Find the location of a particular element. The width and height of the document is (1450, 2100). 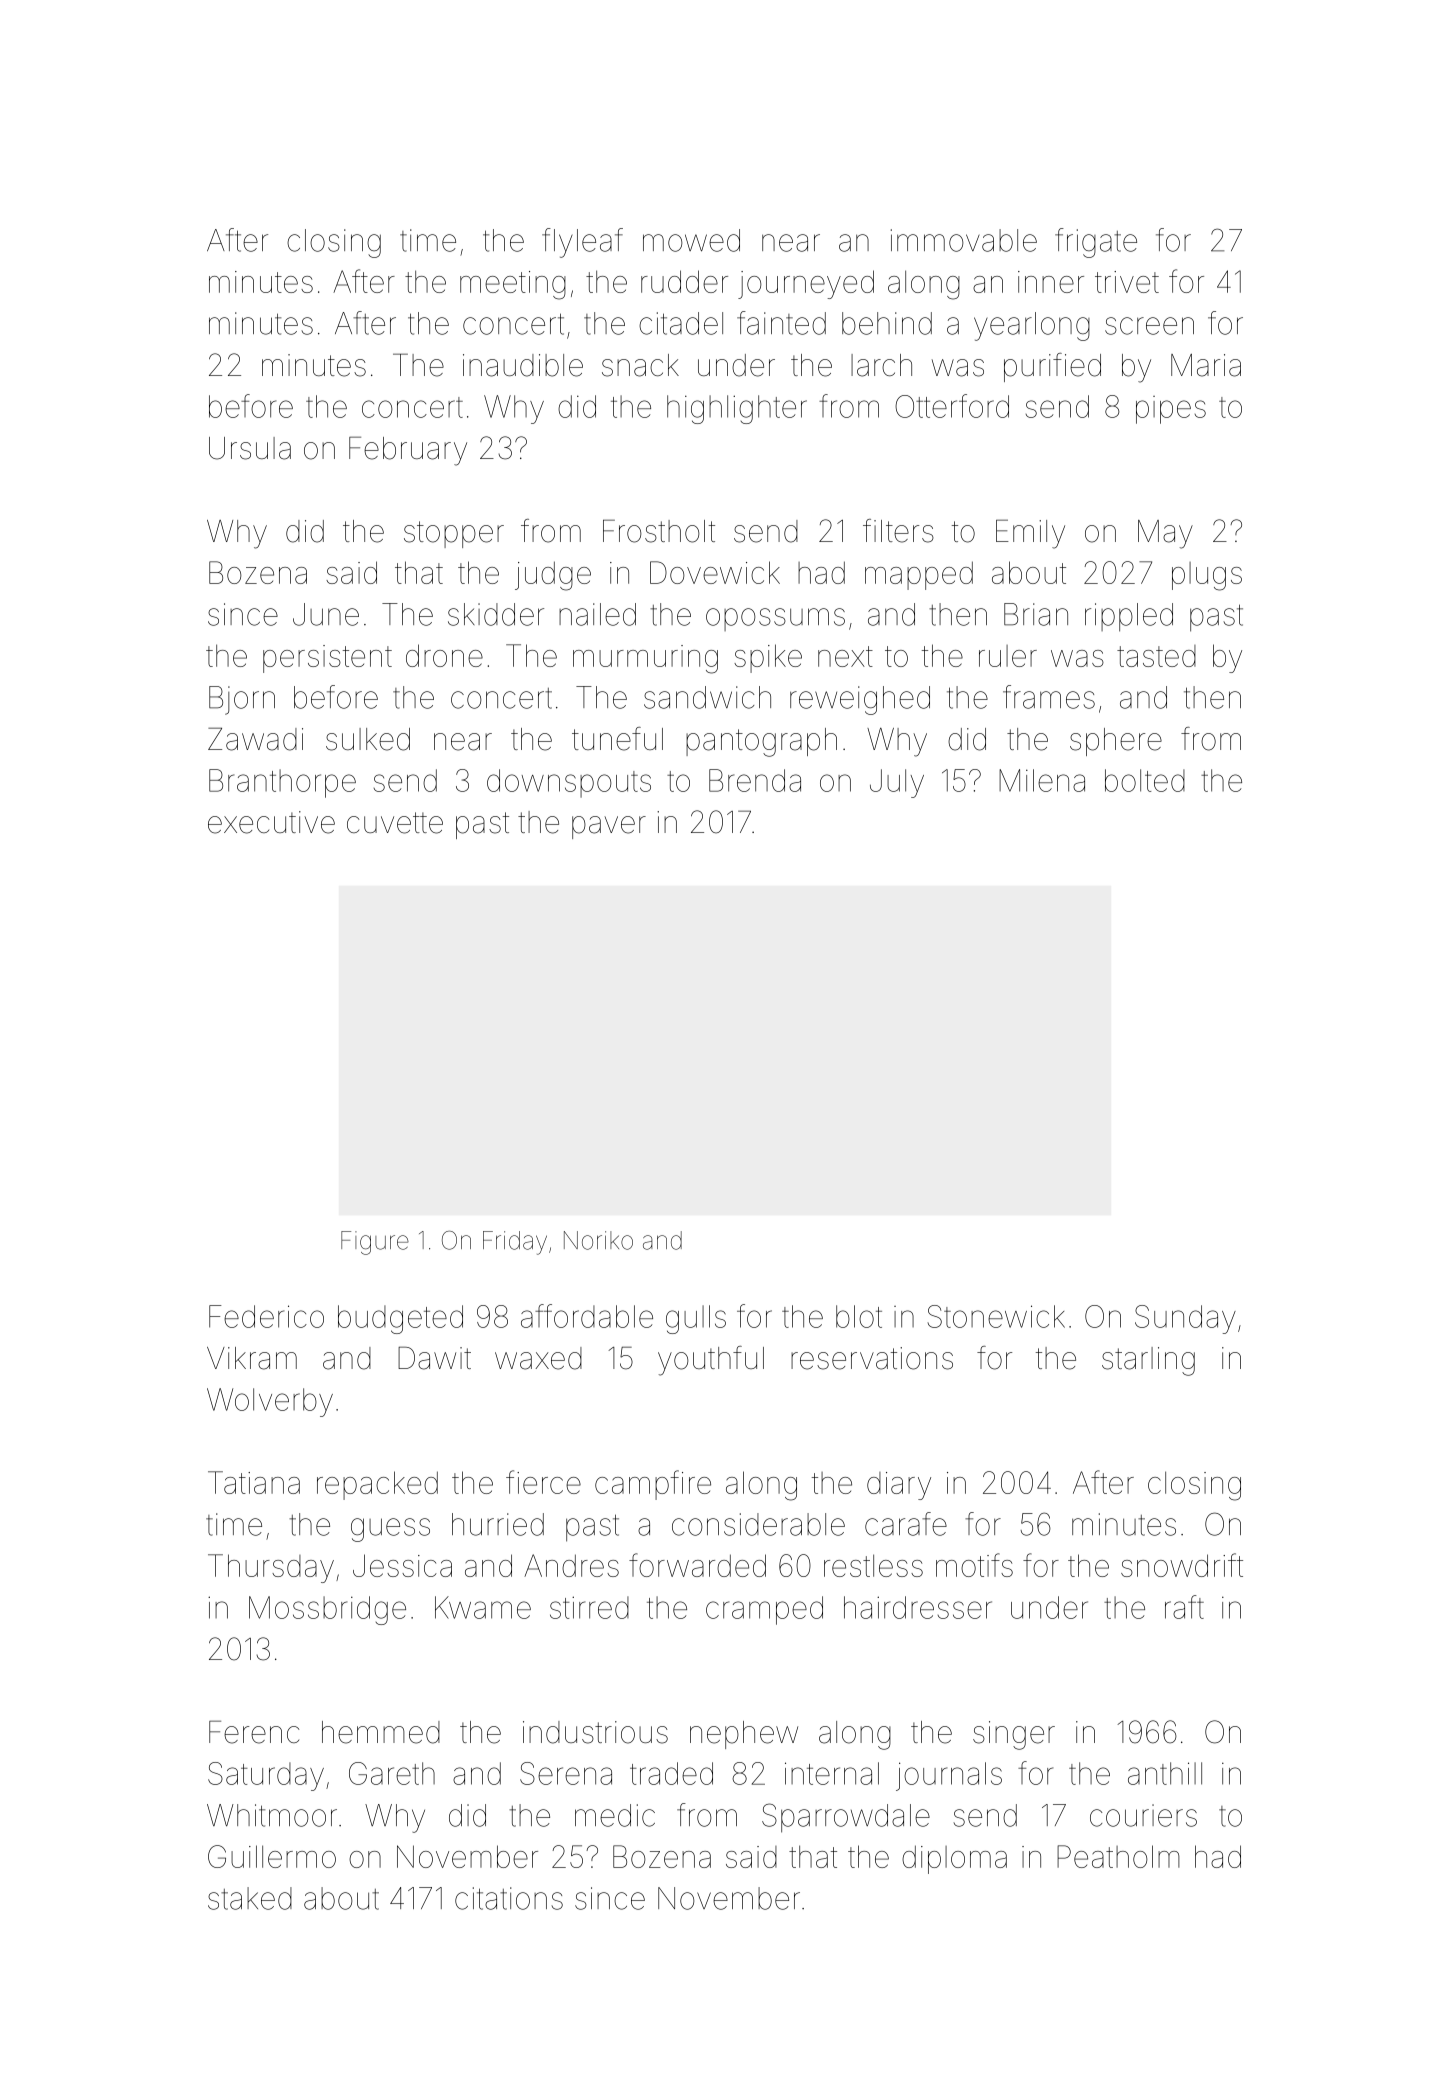

Ursula is located at coordinates (250, 448).
